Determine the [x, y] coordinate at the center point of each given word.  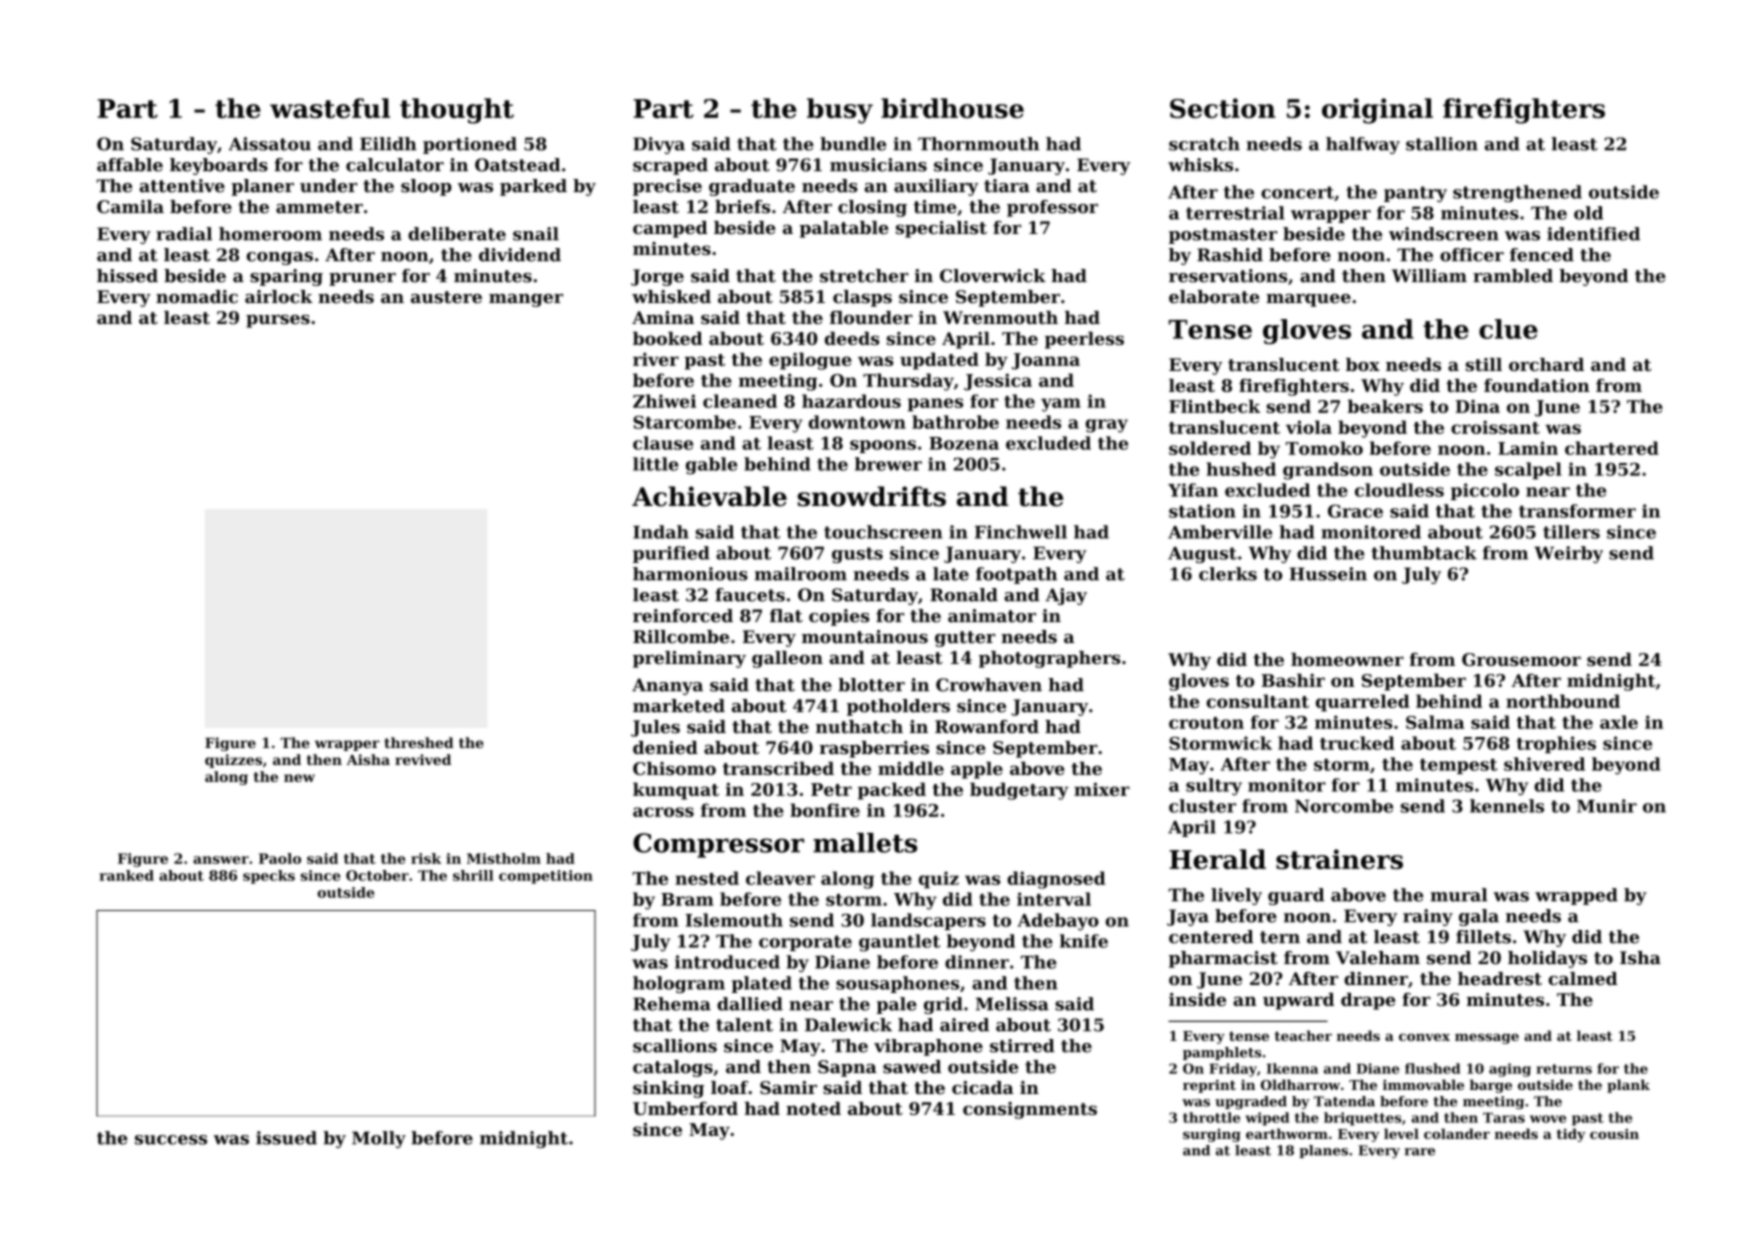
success [171, 1140]
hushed [1241, 469]
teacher [1303, 1035]
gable [711, 466]
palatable [844, 229]
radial [184, 234]
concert [1297, 192]
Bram [687, 899]
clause [663, 443]
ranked [126, 875]
